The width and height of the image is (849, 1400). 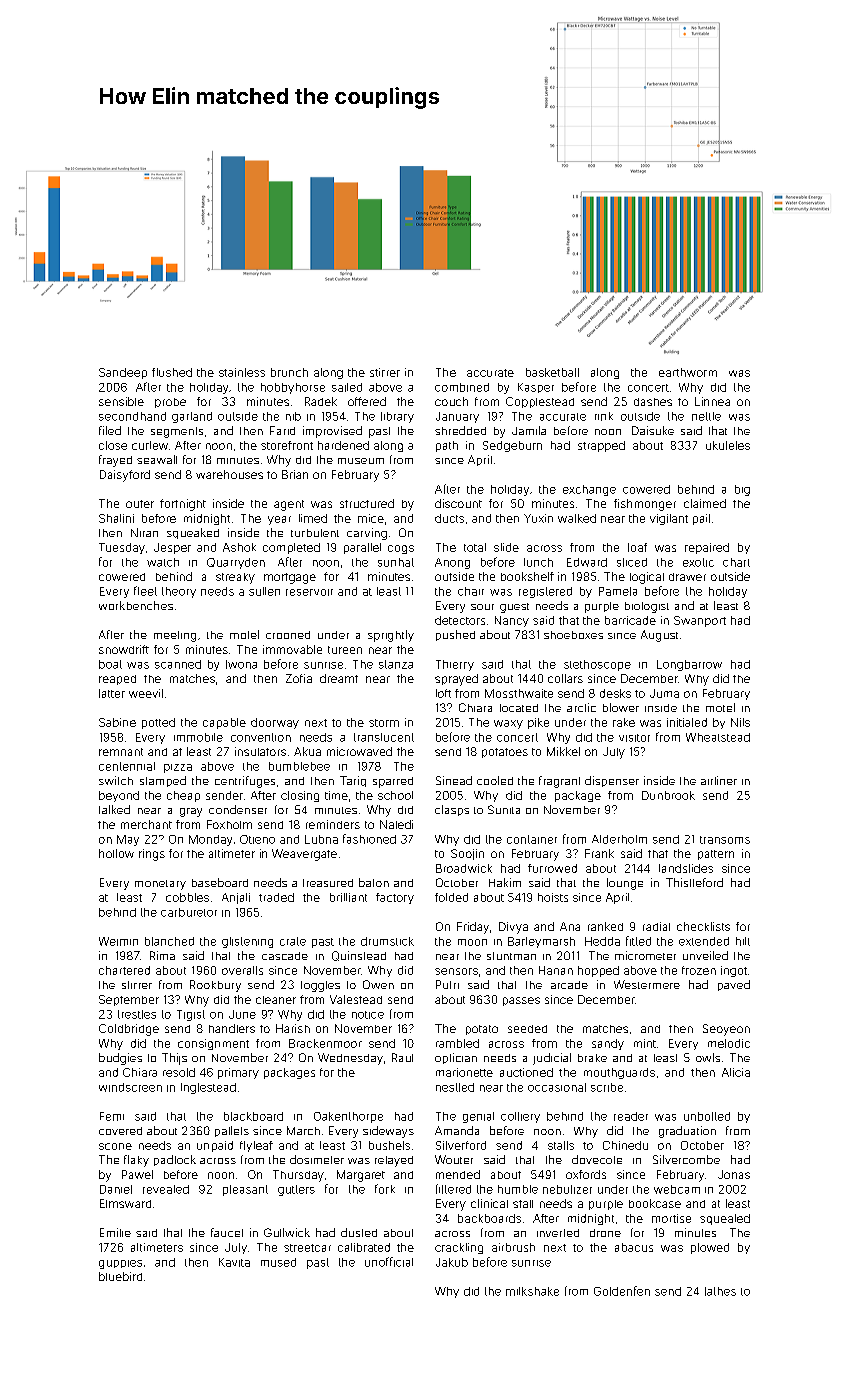 I want to click on sailed, so click(x=347, y=387).
